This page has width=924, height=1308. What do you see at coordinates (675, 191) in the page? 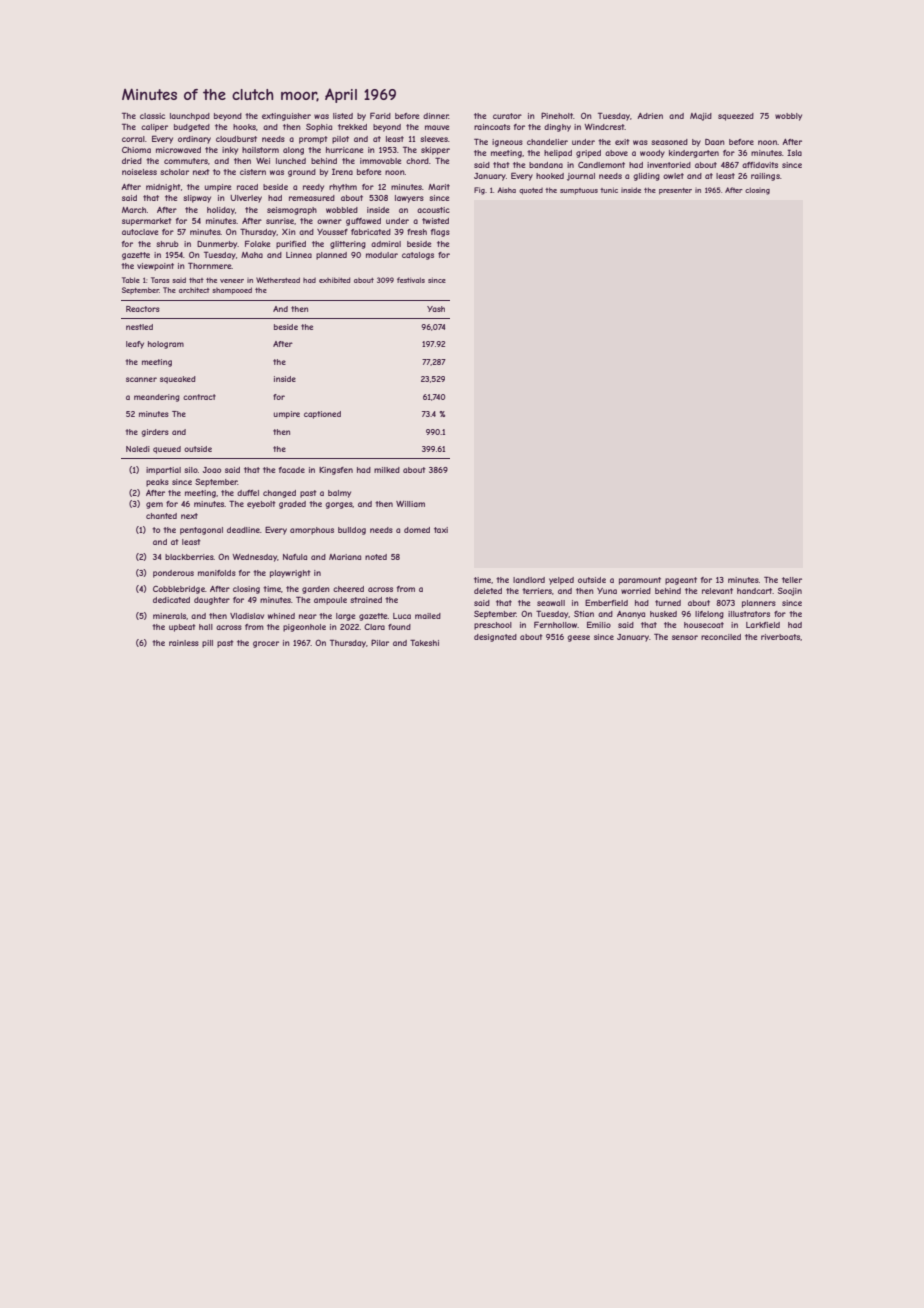
I see `presenter` at bounding box center [675, 191].
